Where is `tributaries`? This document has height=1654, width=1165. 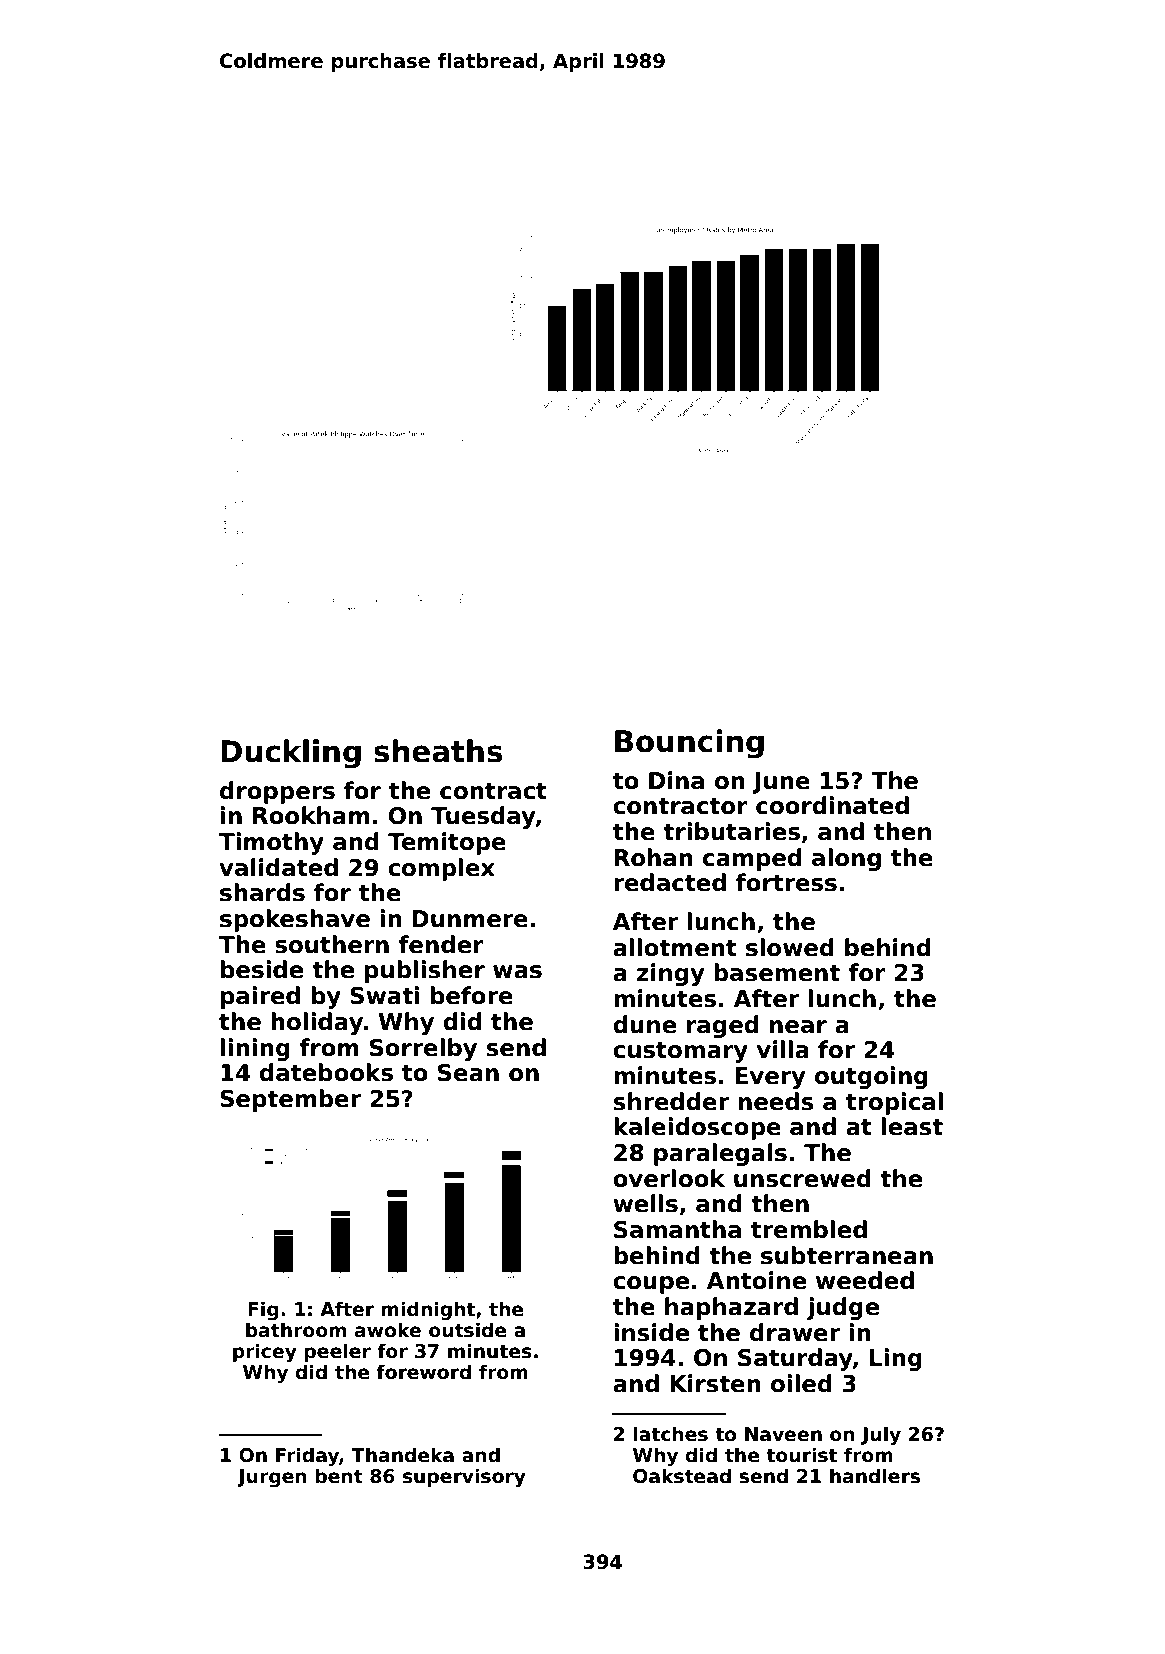 tributaries is located at coordinates (731, 831).
